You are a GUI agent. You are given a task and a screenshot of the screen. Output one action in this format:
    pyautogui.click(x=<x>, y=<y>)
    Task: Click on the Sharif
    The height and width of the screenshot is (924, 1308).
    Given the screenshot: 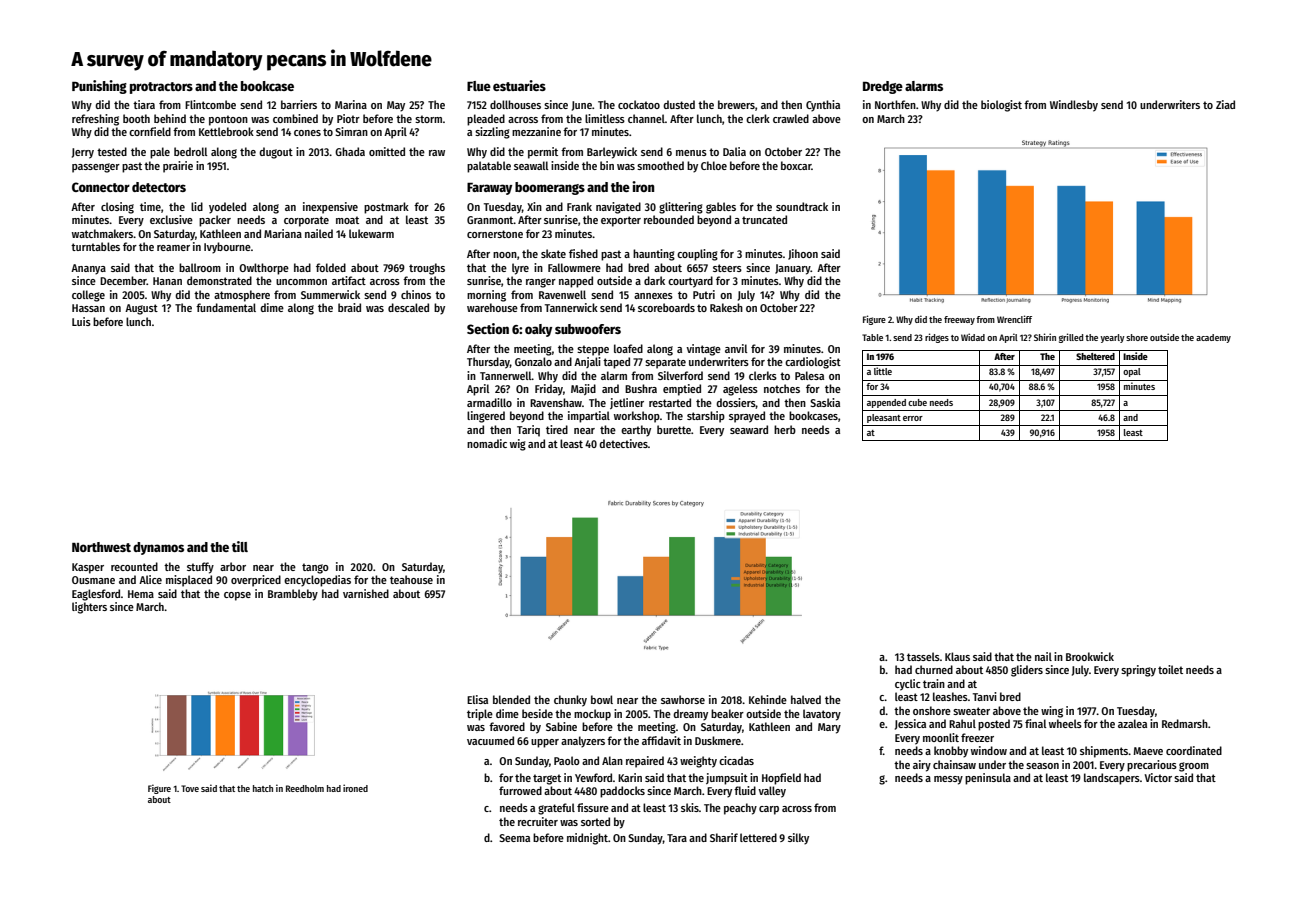 What is the action you would take?
    pyautogui.click(x=724, y=837)
